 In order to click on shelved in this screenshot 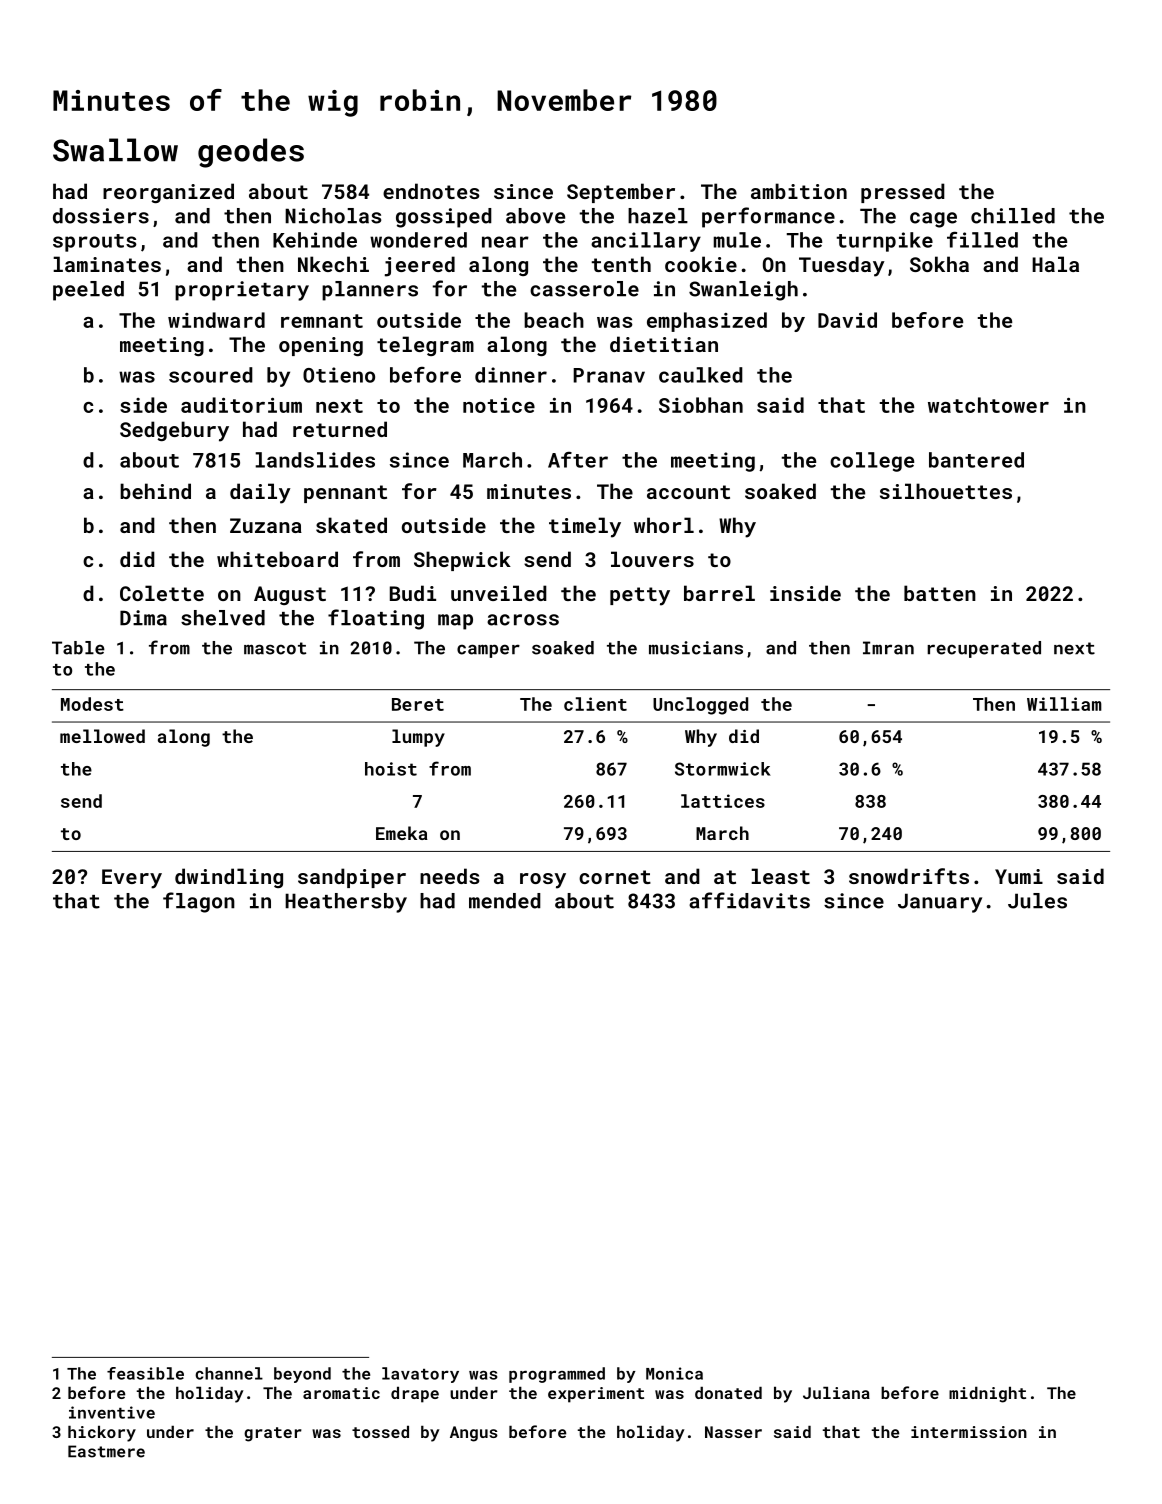, I will do `click(223, 618)`.
